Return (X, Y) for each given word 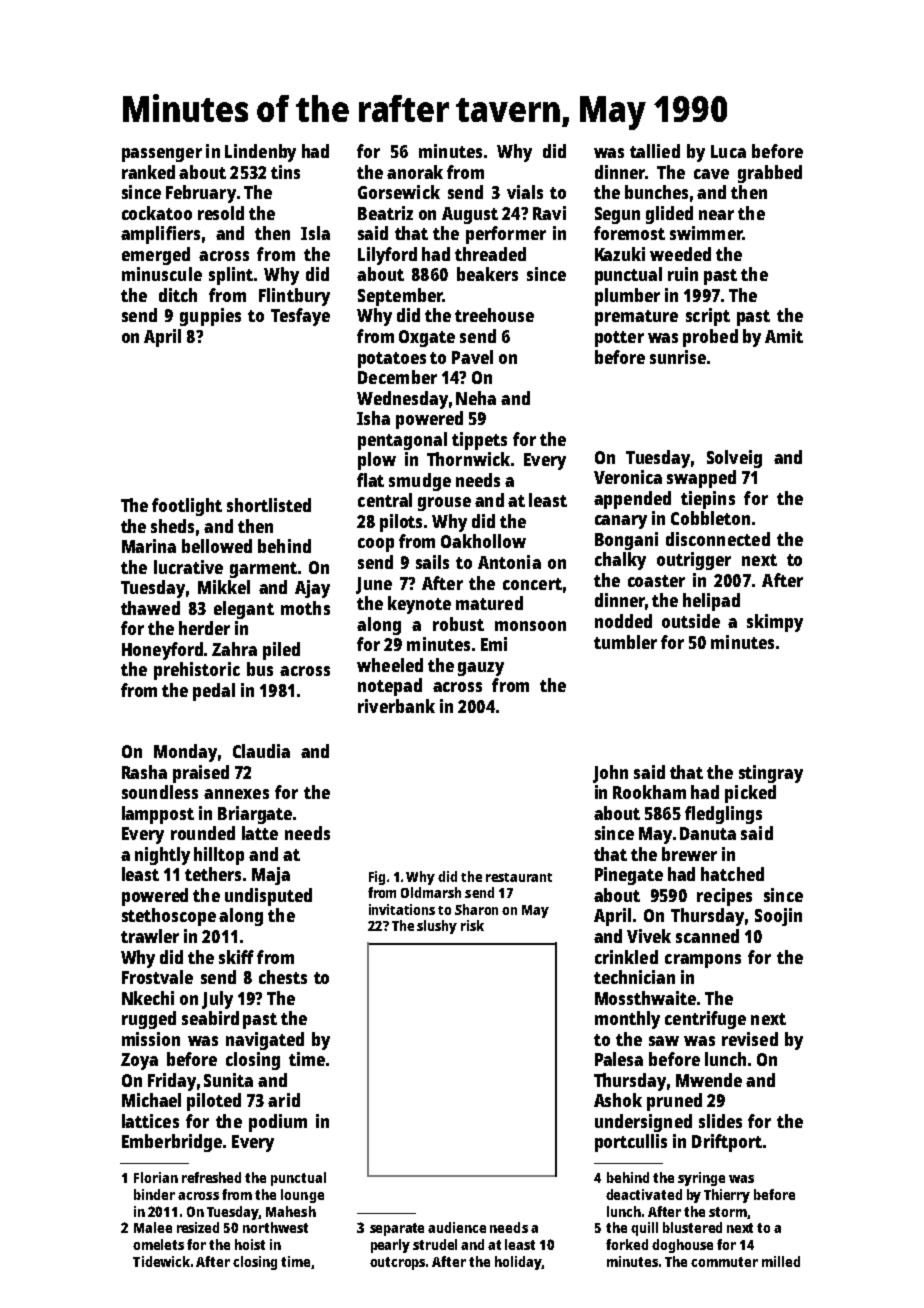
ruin (683, 274)
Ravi (549, 213)
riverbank (396, 706)
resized (198, 1227)
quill (644, 1229)
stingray (771, 774)
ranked (148, 172)
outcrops (397, 1263)
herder (204, 628)
